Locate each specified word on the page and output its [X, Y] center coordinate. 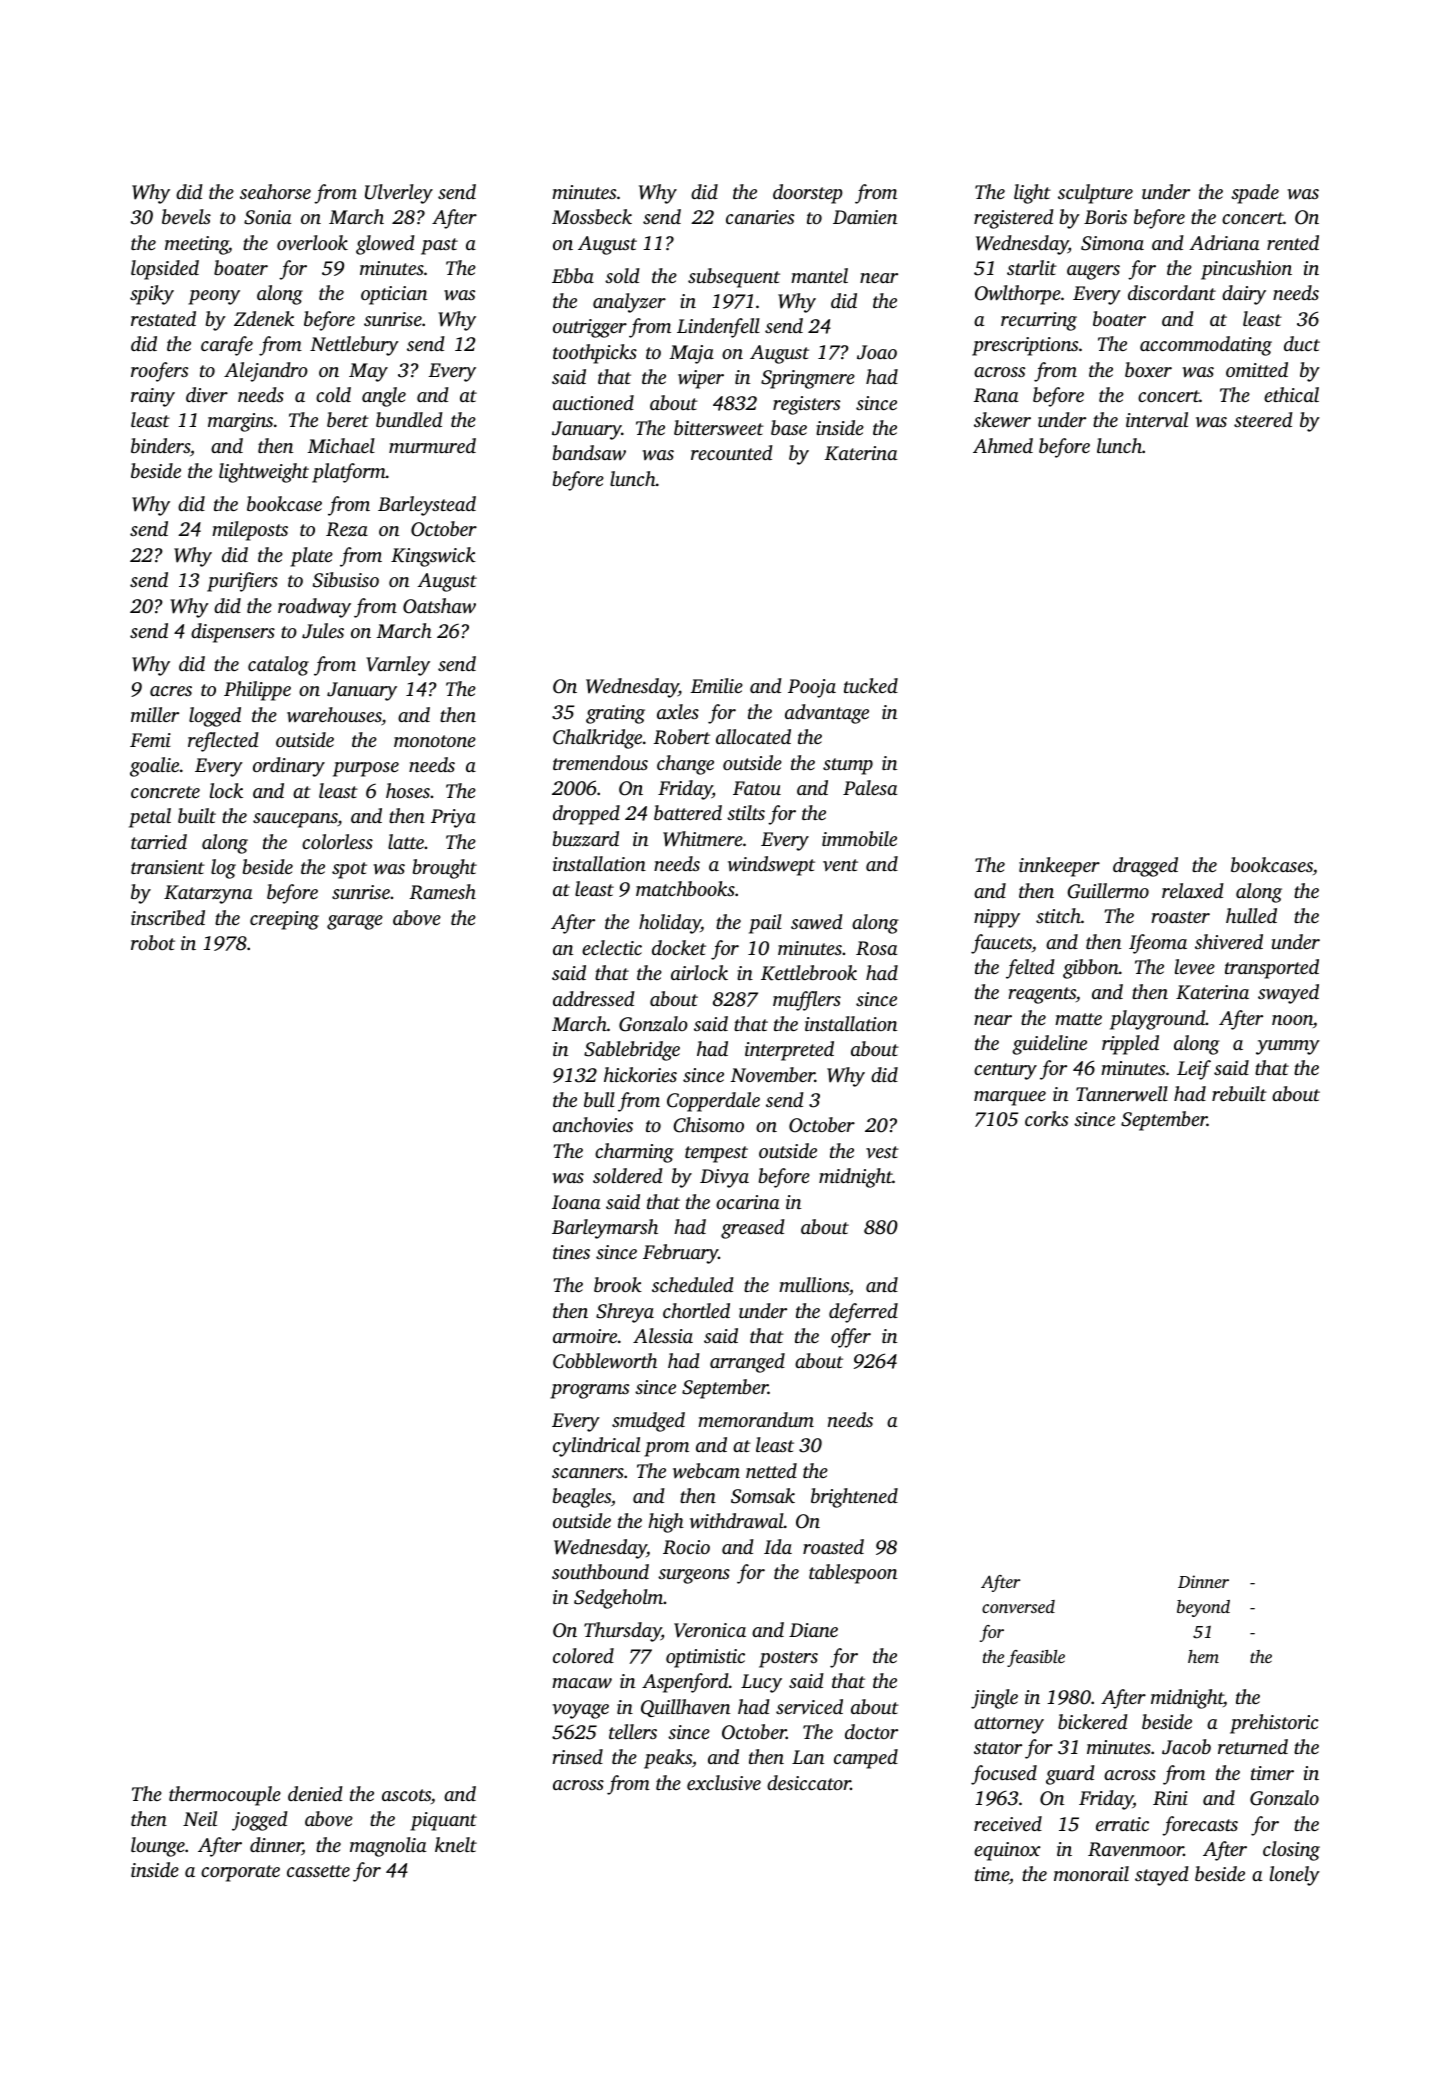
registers [806, 405]
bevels [186, 216]
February [680, 1254]
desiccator [809, 1782]
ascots [406, 1795]
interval [1157, 420]
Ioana [576, 1202]
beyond [1203, 1608]
